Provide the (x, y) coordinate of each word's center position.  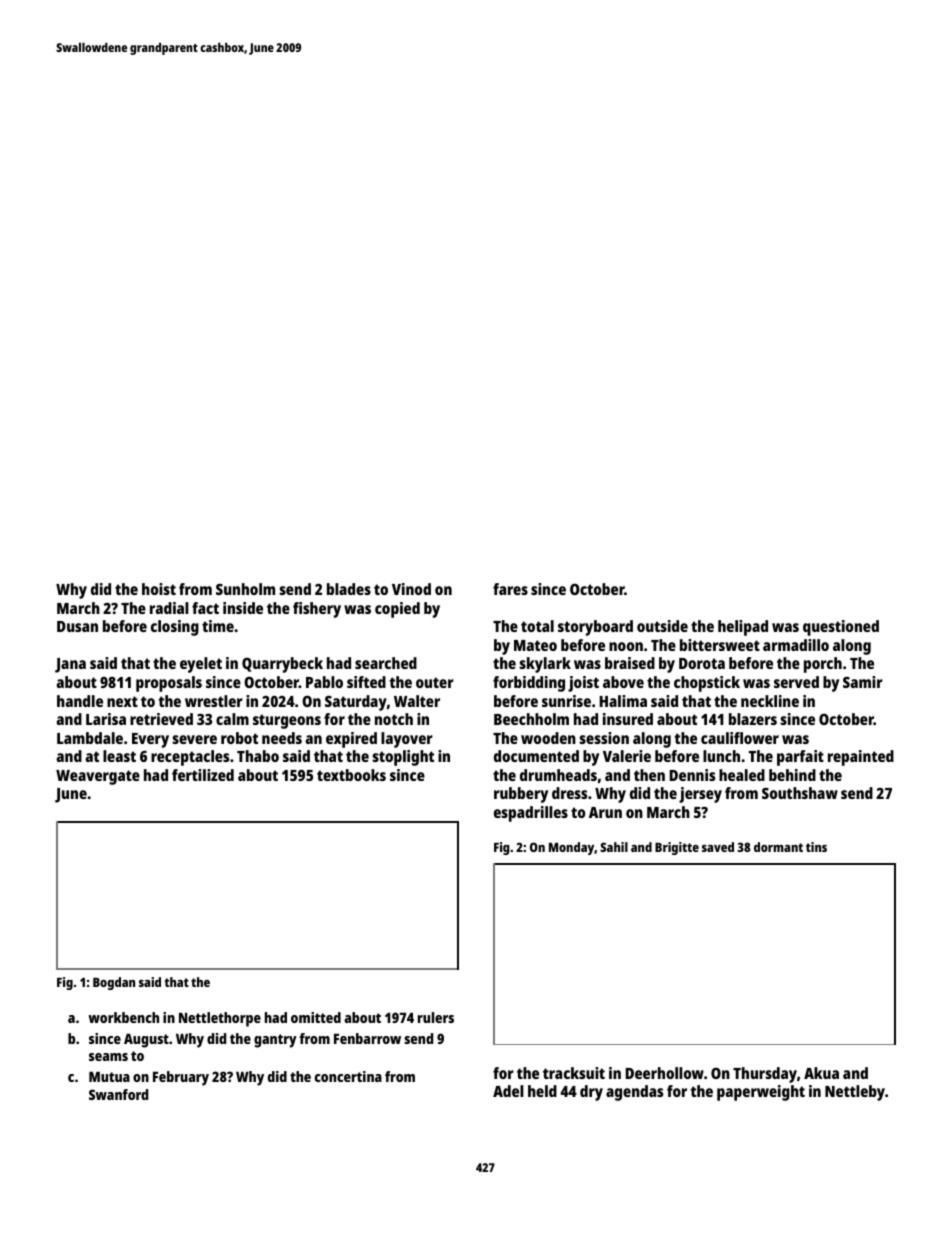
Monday (571, 848)
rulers (436, 1017)
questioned (841, 628)
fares (510, 589)
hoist (159, 589)
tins (816, 847)
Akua (821, 1073)
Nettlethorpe (220, 1019)
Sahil (614, 847)
